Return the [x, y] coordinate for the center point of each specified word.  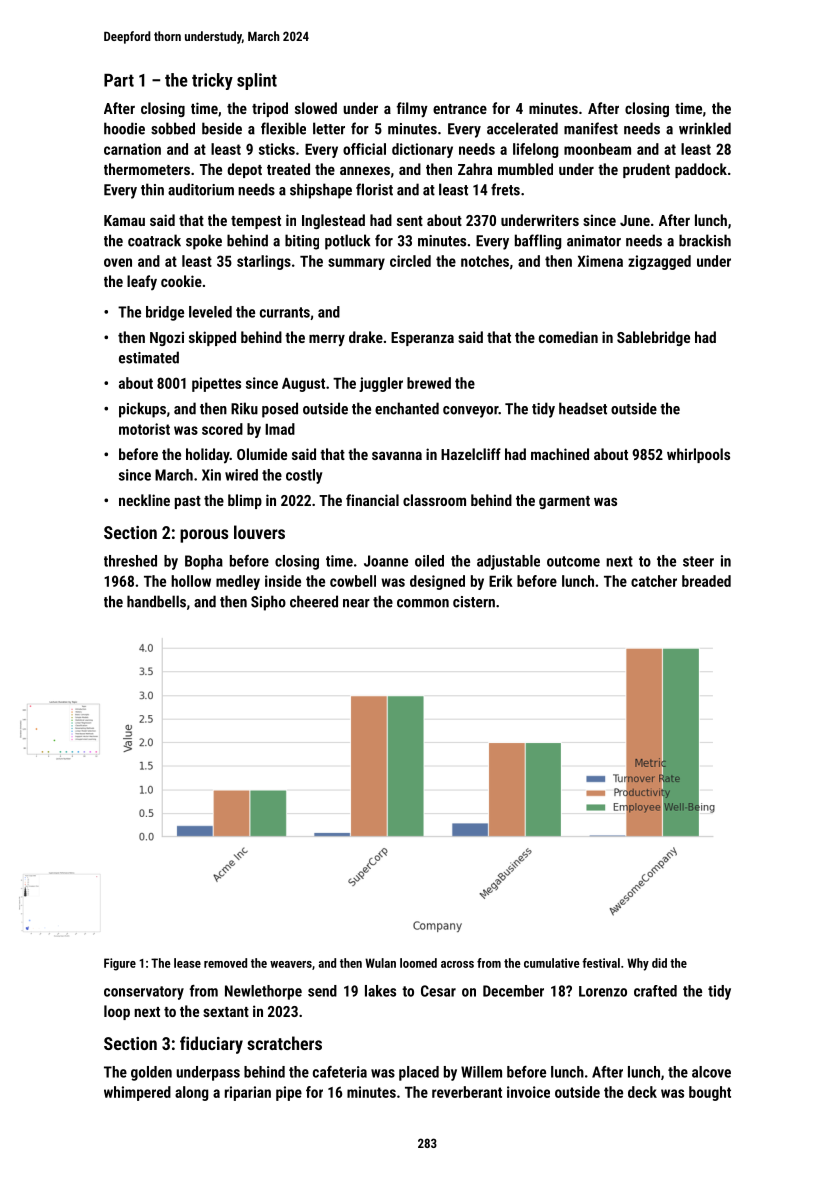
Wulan [380, 963]
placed [419, 1073]
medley [238, 582]
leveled [210, 312]
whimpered [137, 1093]
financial [372, 500]
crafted [655, 991]
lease [187, 963]
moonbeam [597, 149]
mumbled [525, 169]
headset [583, 408]
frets [505, 189]
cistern [474, 602]
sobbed [173, 128]
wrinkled [705, 128]
